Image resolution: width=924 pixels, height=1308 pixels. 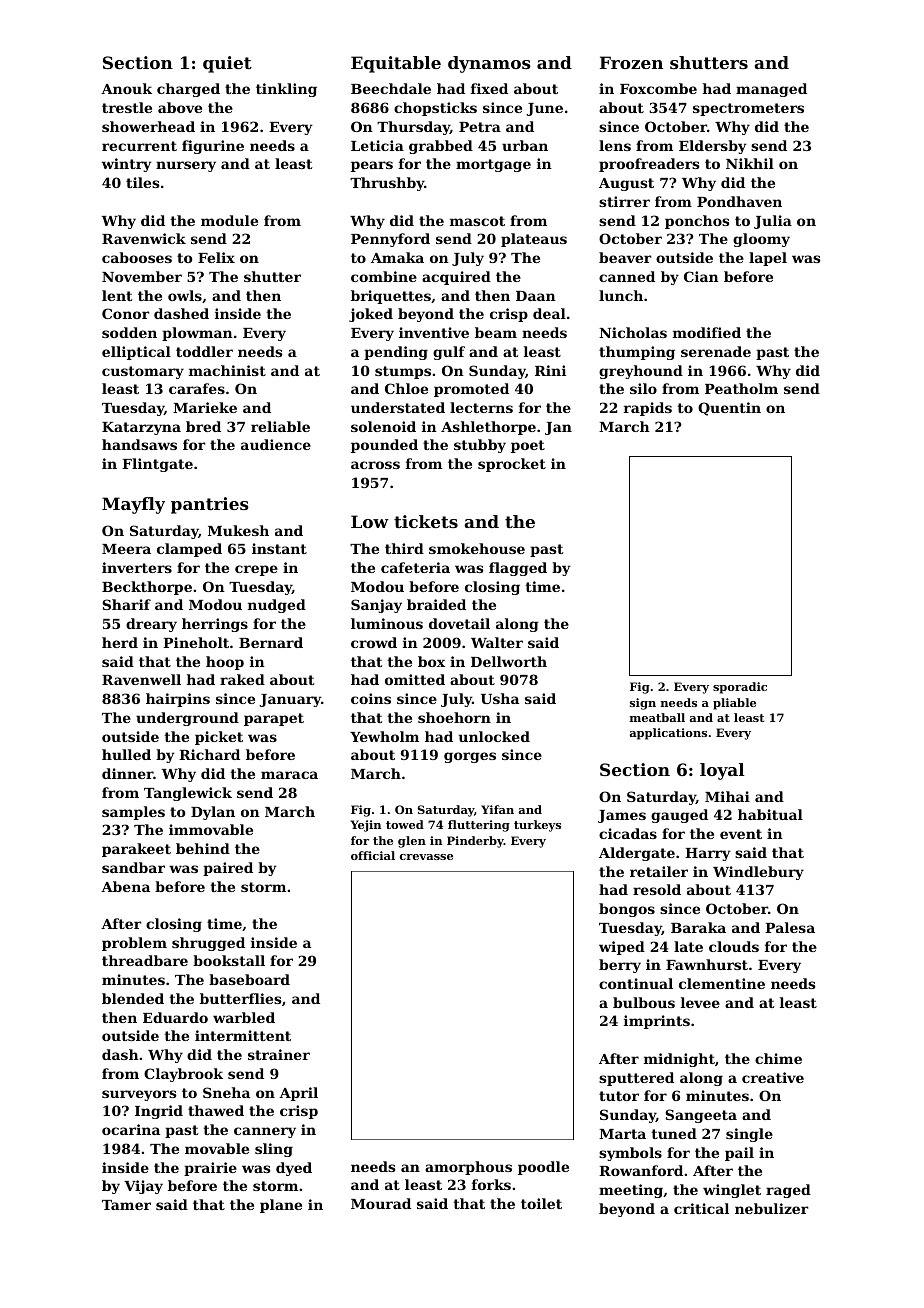 I want to click on across, so click(x=375, y=465).
